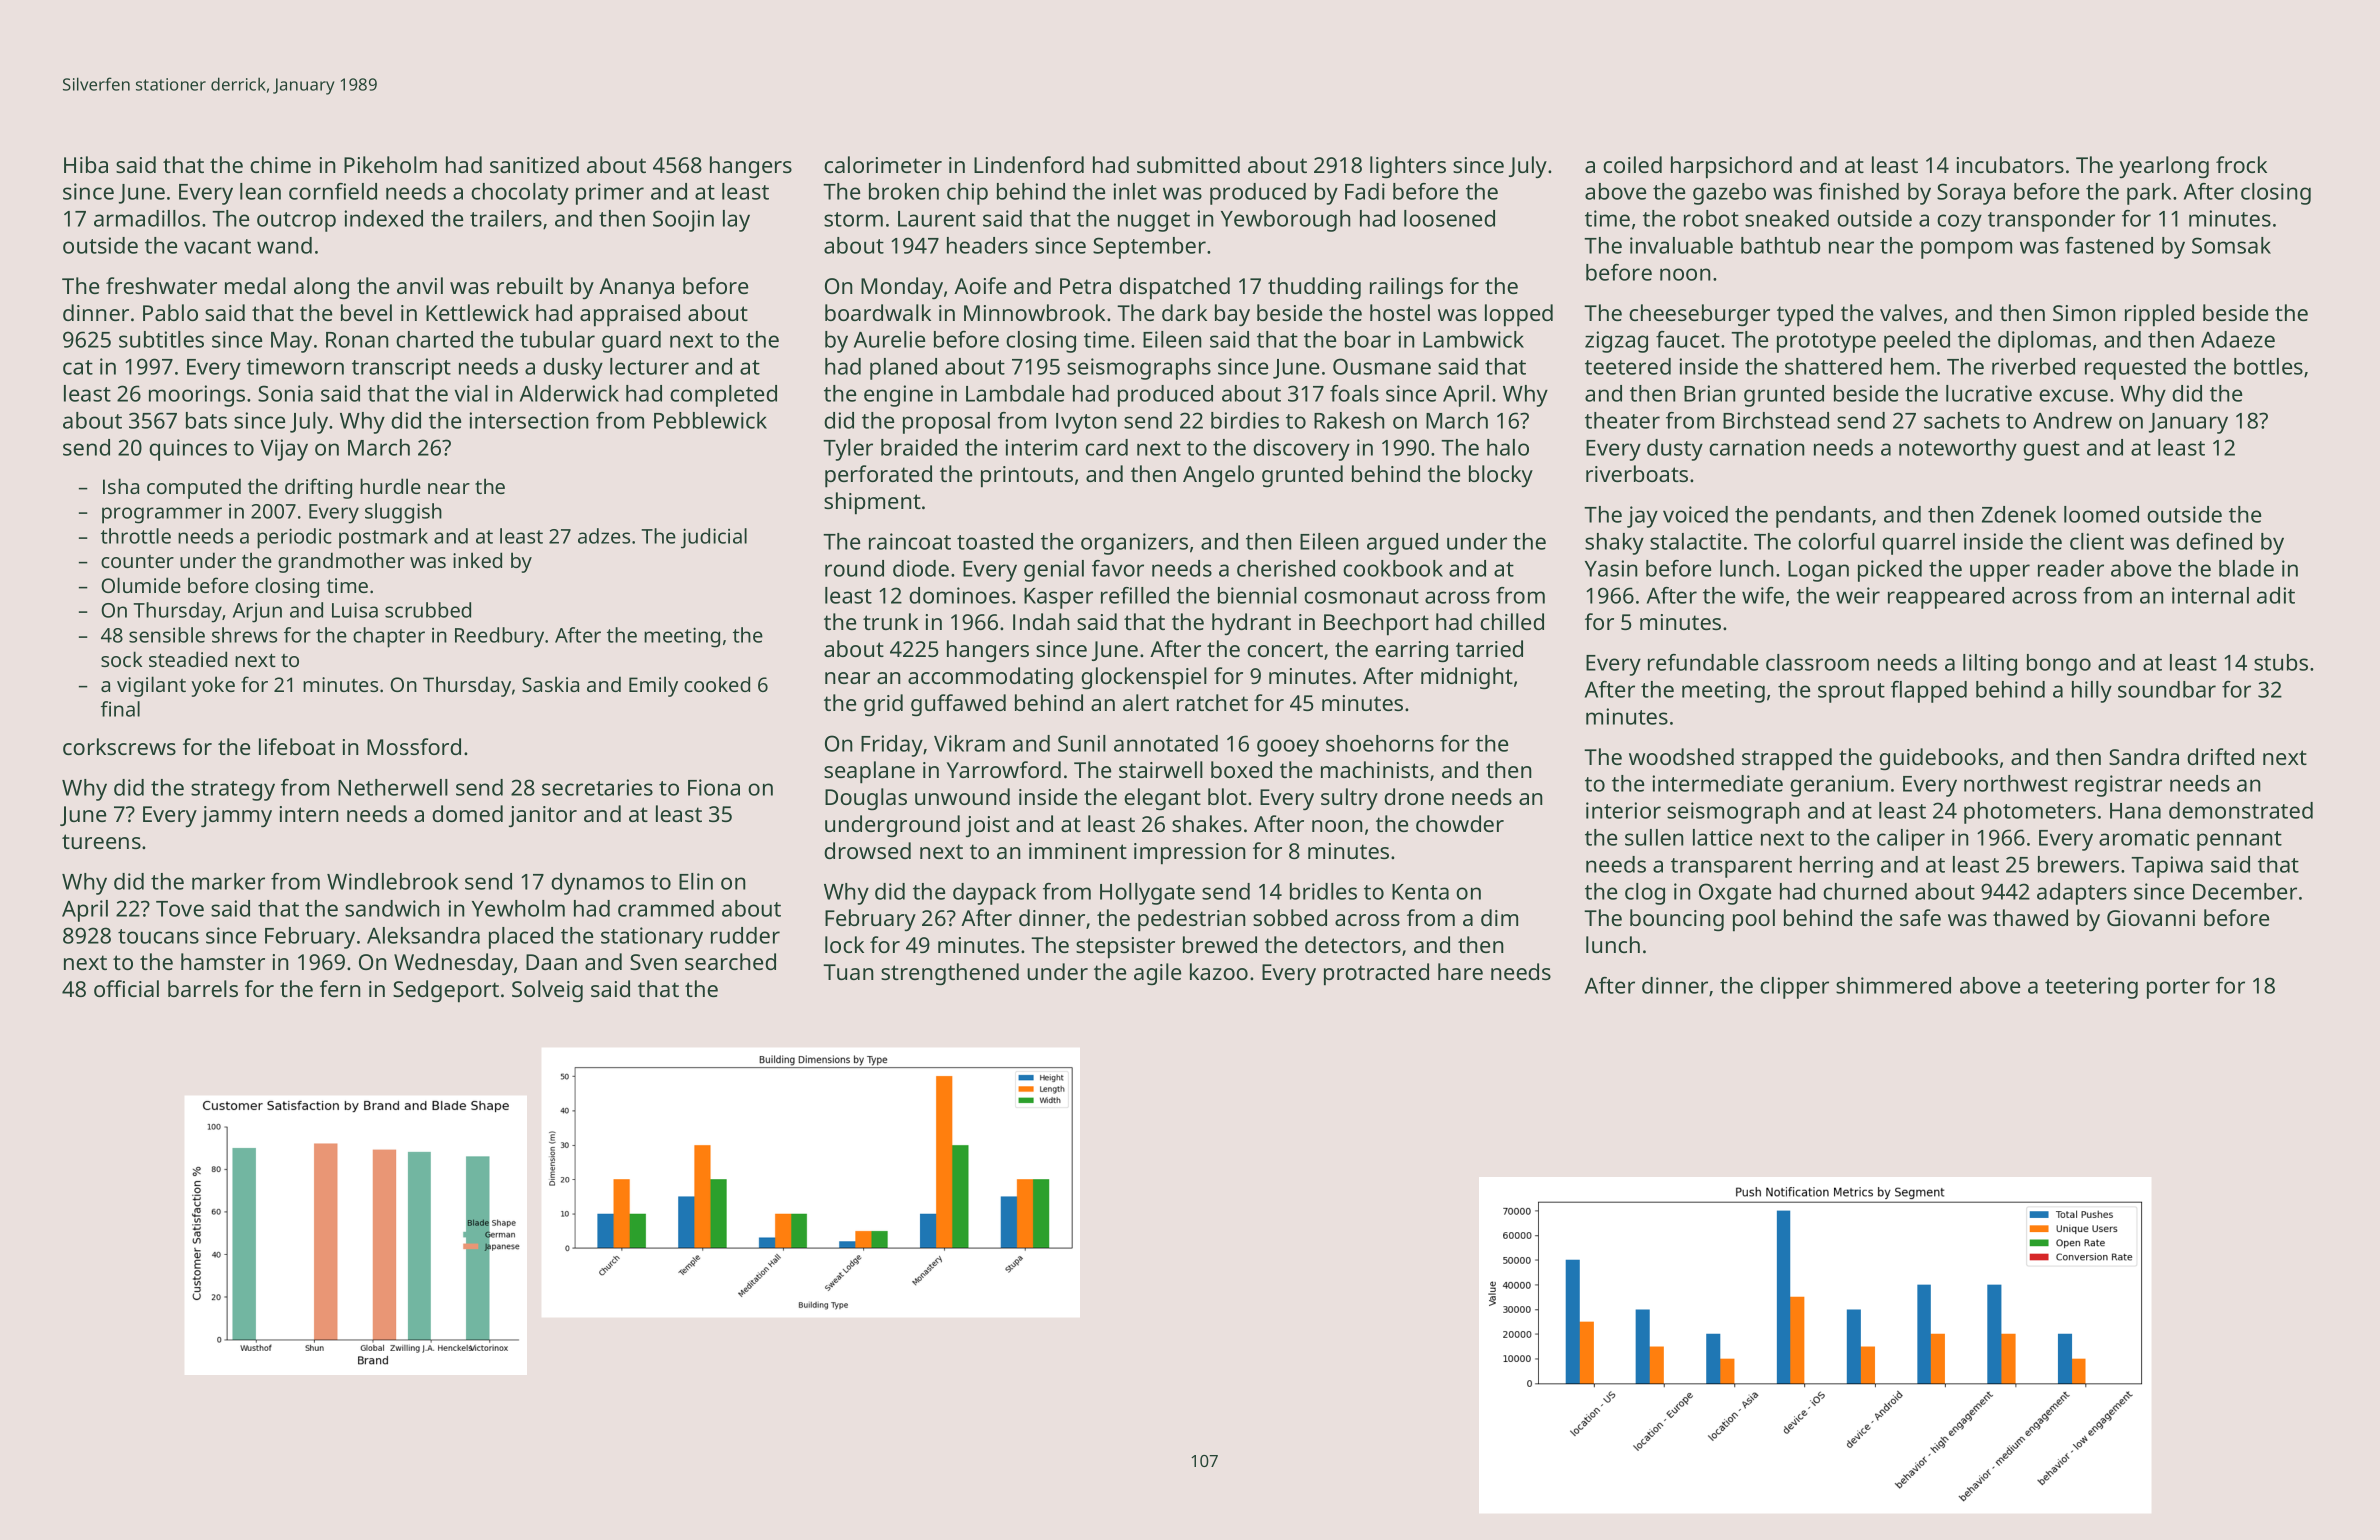  I want to click on incubators, so click(2010, 164).
